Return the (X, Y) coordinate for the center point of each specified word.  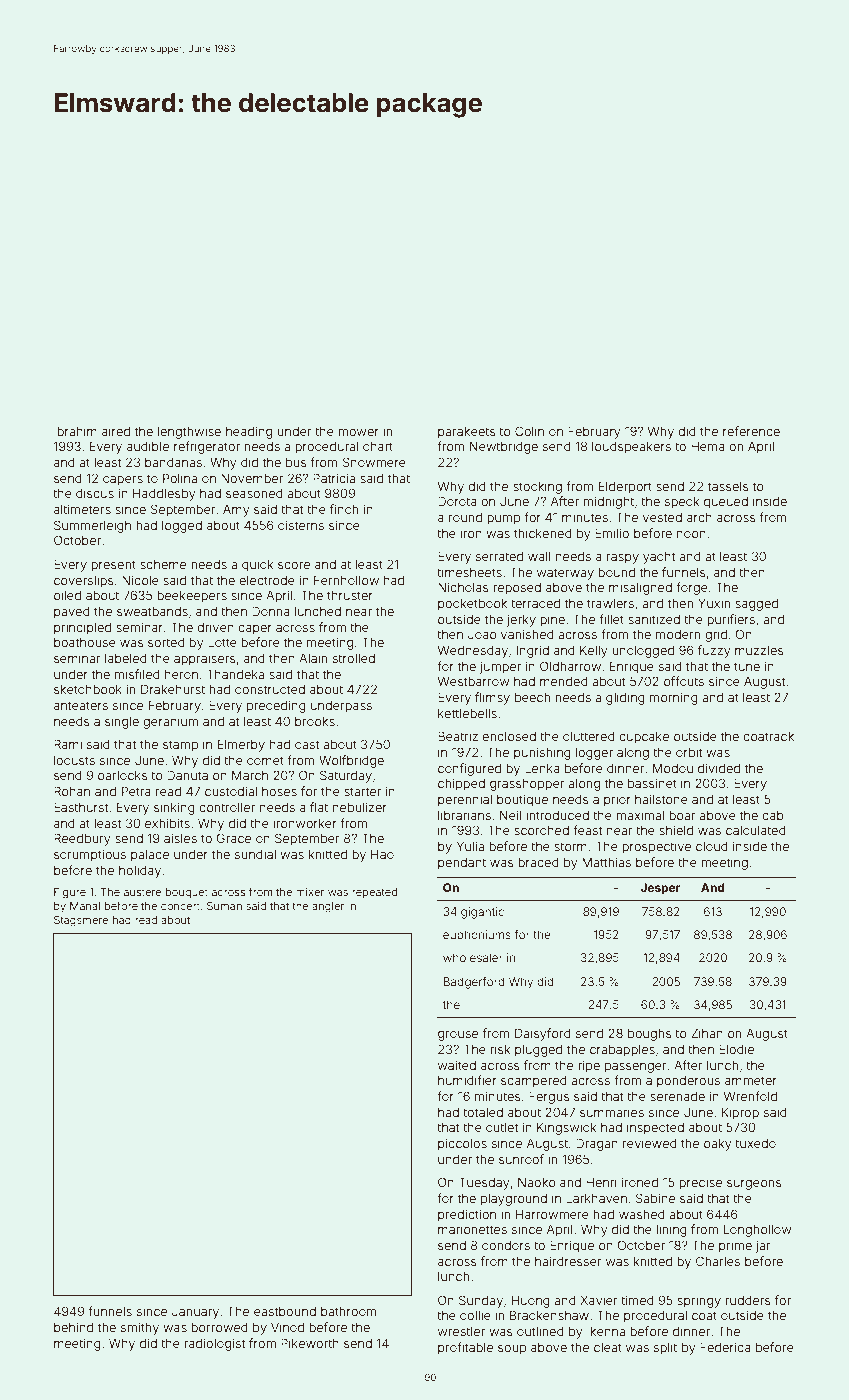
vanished (527, 634)
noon (691, 534)
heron (181, 674)
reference (751, 431)
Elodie (736, 1049)
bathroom (348, 1311)
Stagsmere (81, 921)
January (195, 1313)
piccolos (462, 1144)
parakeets (467, 433)
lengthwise (189, 432)
